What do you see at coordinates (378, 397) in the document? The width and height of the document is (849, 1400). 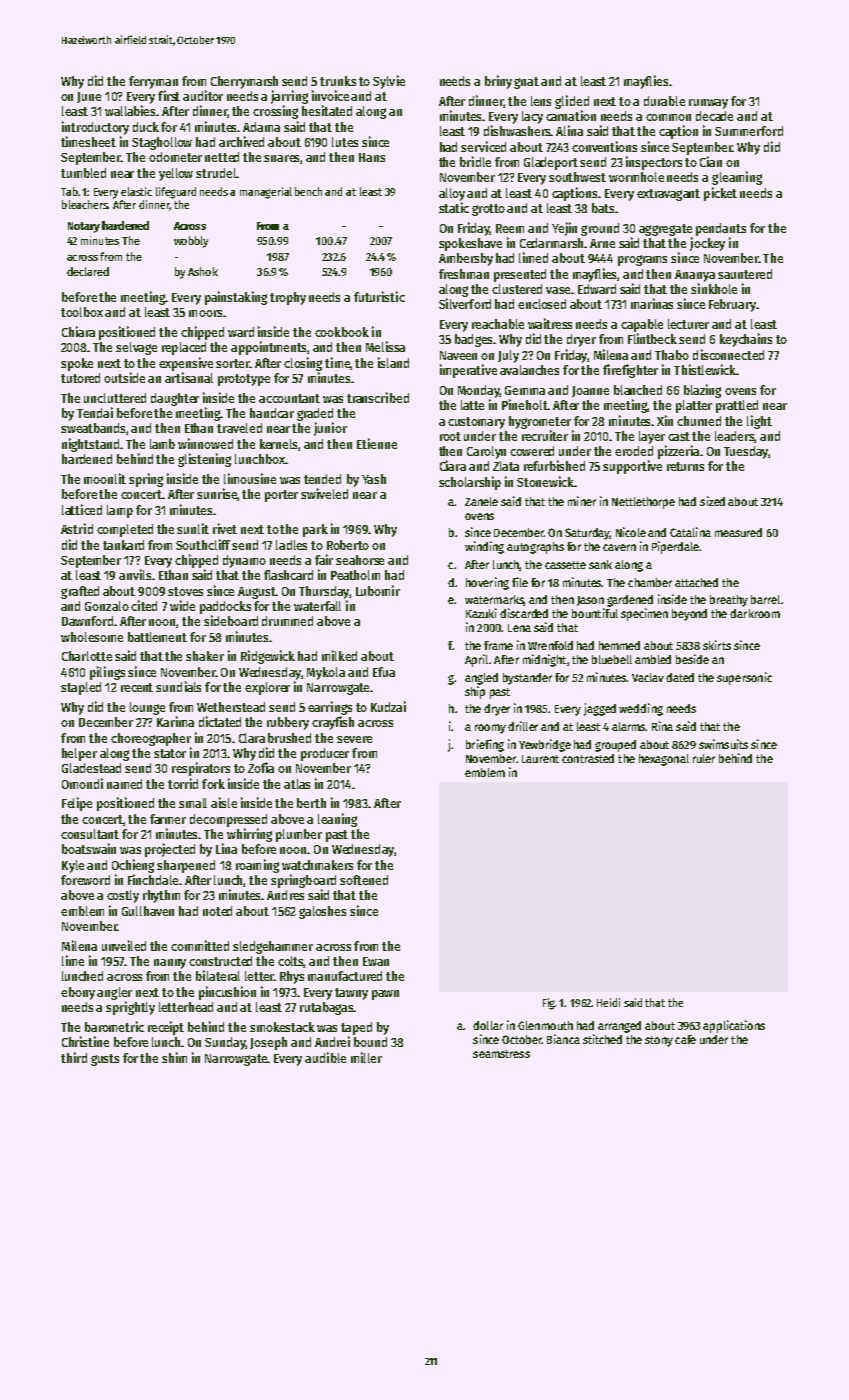 I see `transcribed` at bounding box center [378, 397].
